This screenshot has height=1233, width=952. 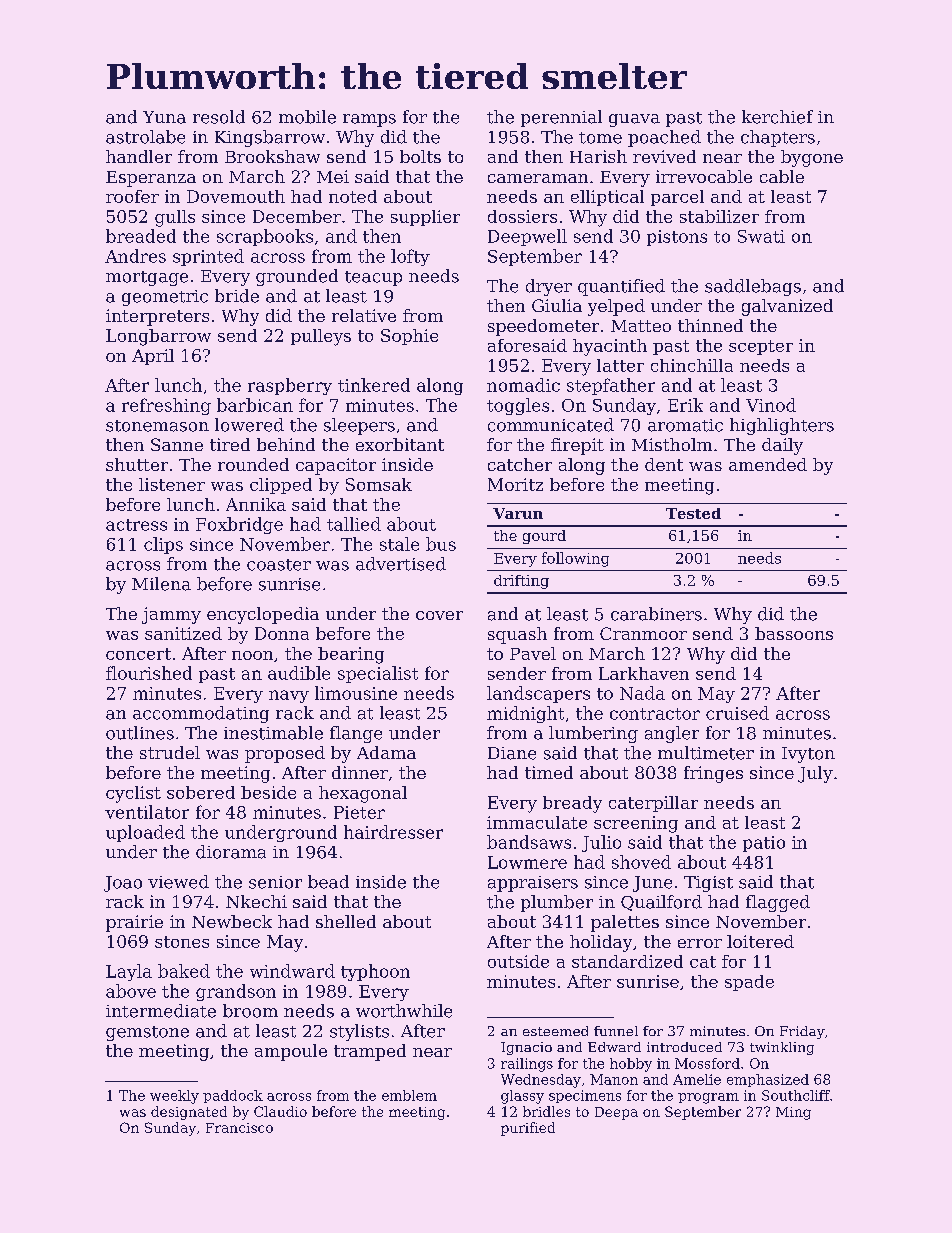 I want to click on elliptical, so click(x=607, y=198).
